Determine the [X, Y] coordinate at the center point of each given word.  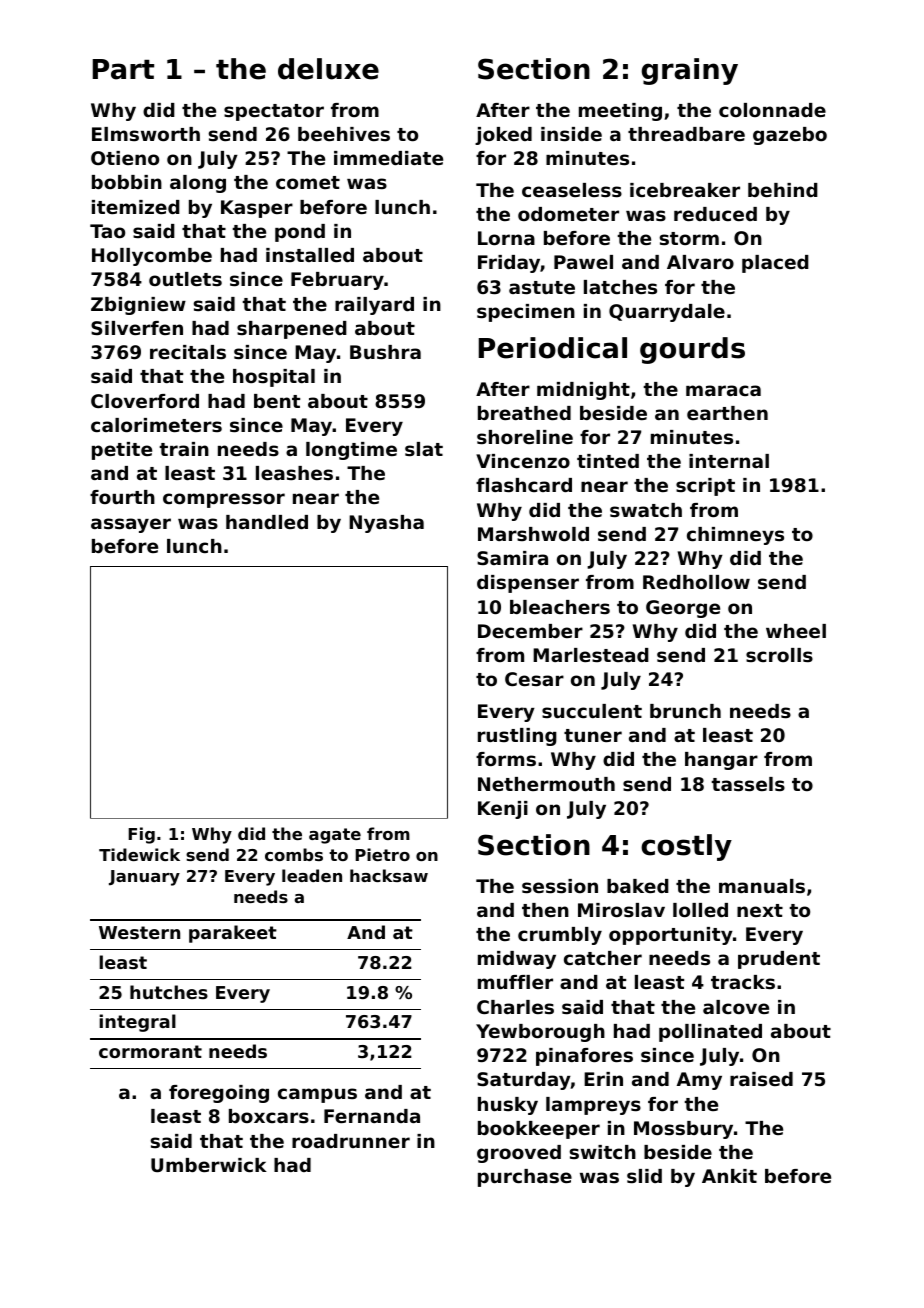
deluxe [328, 69]
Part [123, 69]
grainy [690, 71]
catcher [603, 958]
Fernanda [372, 1116]
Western [139, 932]
